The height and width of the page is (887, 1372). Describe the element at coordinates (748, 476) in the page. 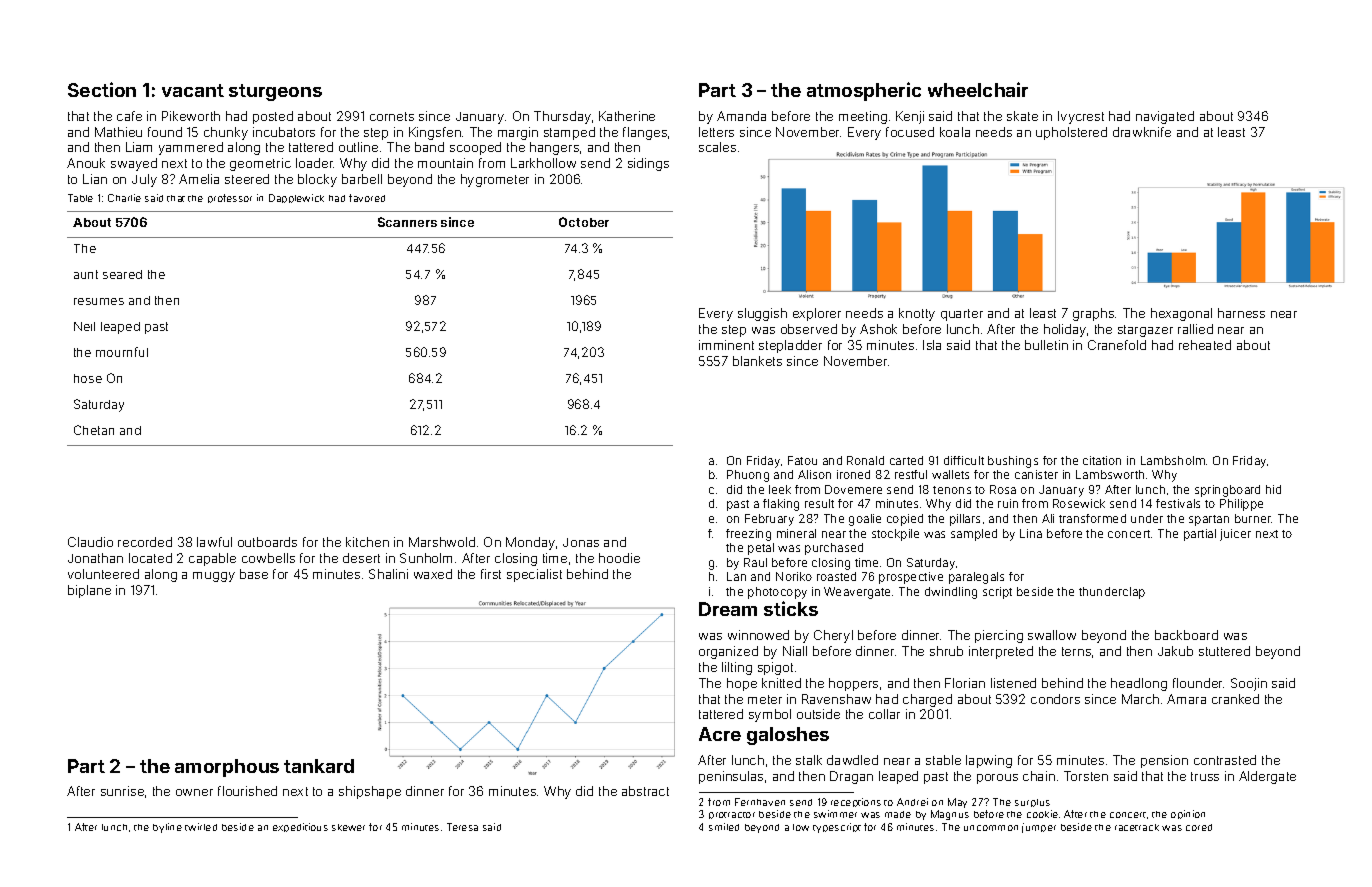

I see `Phuong` at that location.
